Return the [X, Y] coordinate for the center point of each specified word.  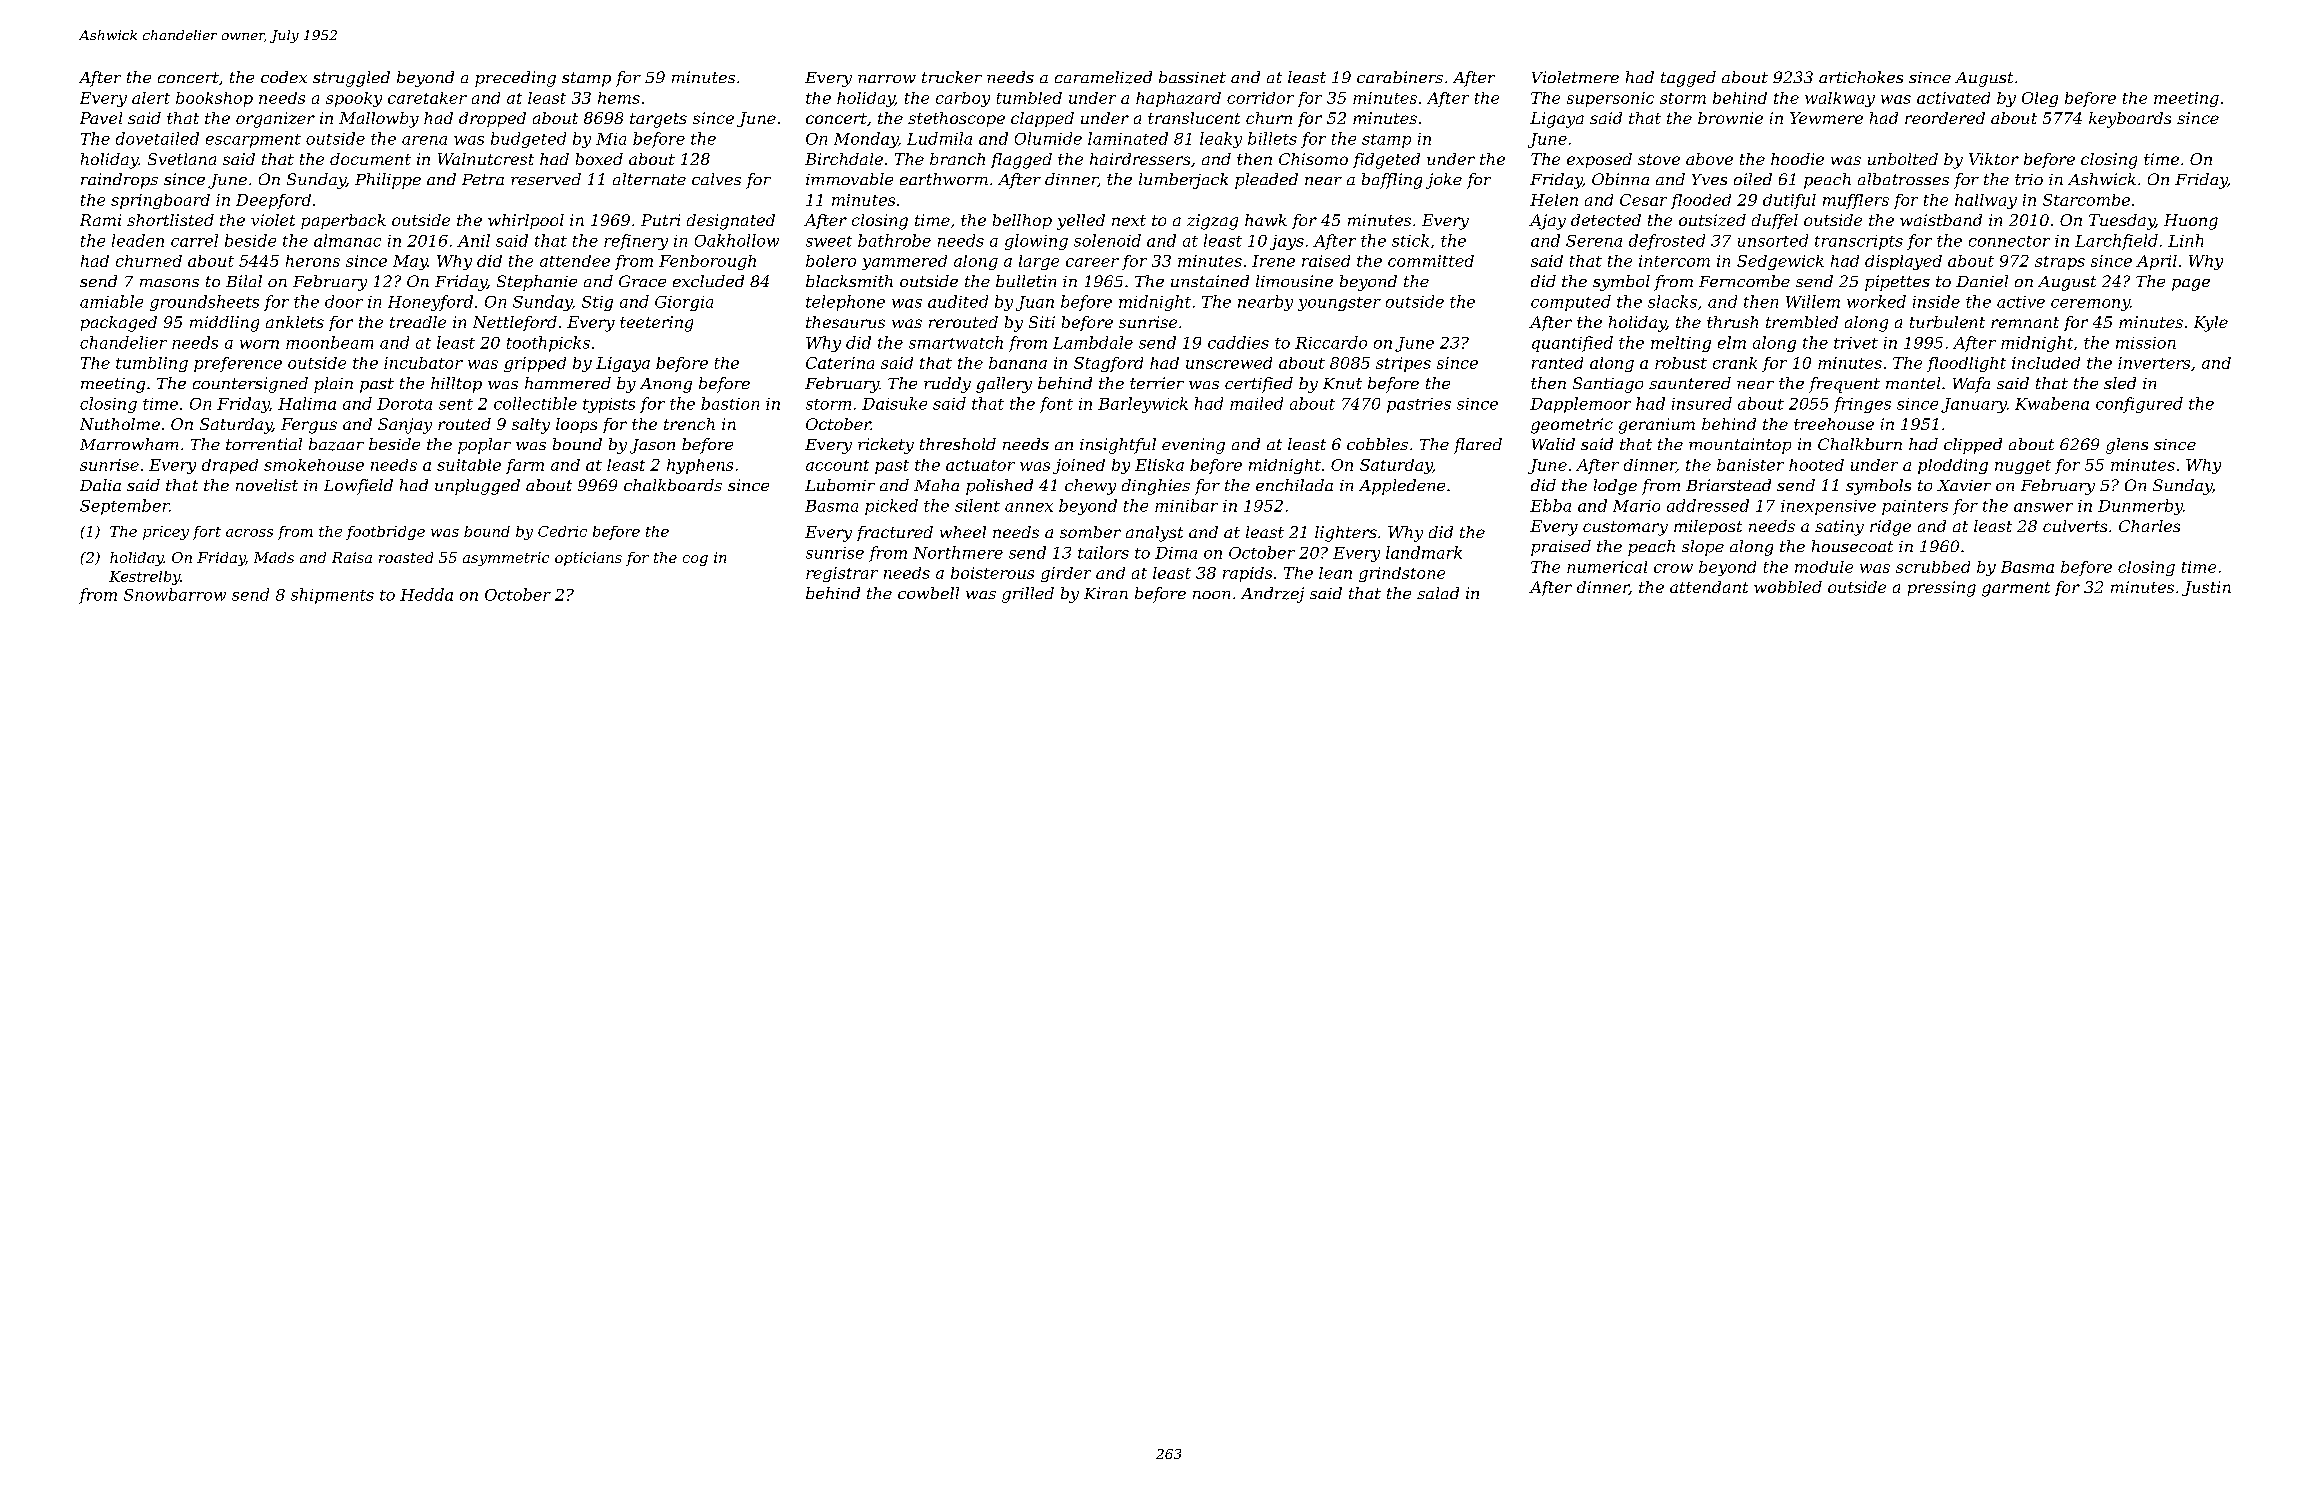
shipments [332, 596]
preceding [515, 79]
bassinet [1192, 77]
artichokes [1861, 77]
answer [2043, 507]
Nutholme [120, 424]
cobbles [1377, 444]
